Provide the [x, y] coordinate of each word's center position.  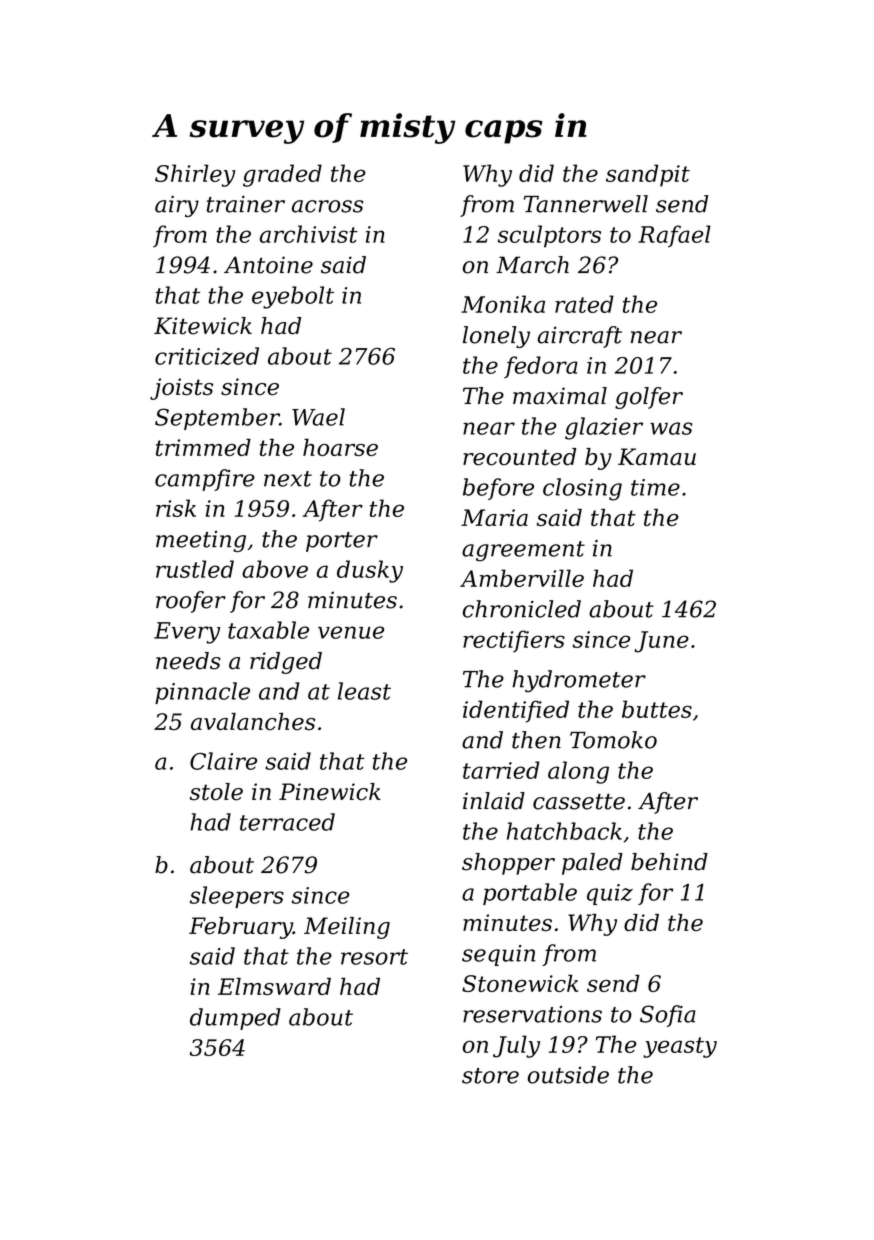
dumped [235, 1019]
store [490, 1076]
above [275, 569]
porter [342, 542]
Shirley [195, 175]
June [661, 642]
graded [282, 175]
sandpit [648, 175]
